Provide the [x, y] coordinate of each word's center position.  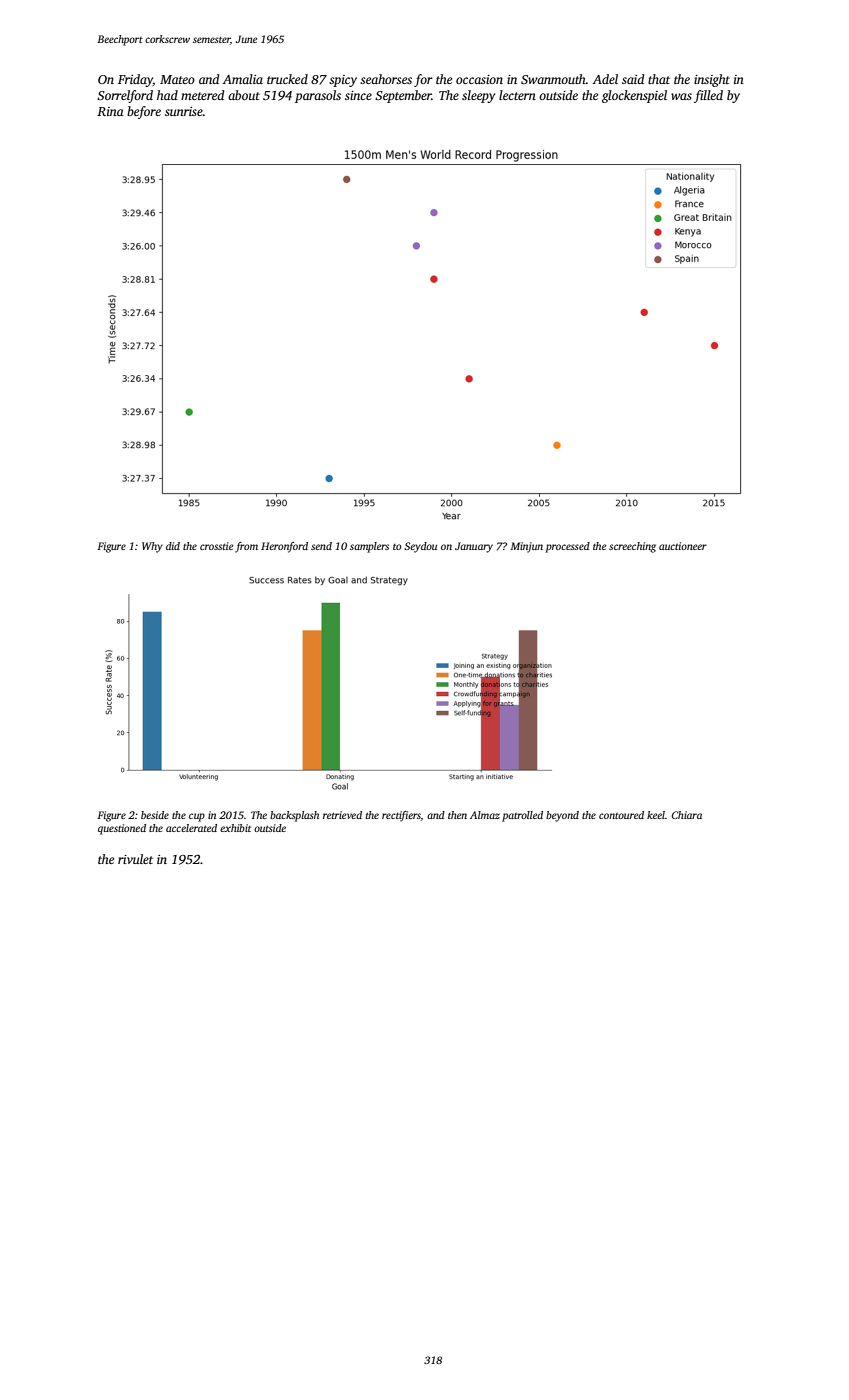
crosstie [217, 546]
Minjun [526, 547]
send [321, 546]
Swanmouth [553, 79]
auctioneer [683, 546]
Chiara [687, 815]
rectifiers [401, 816]
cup [197, 817]
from [246, 547]
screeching [632, 547]
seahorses [386, 79]
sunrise [184, 111]
